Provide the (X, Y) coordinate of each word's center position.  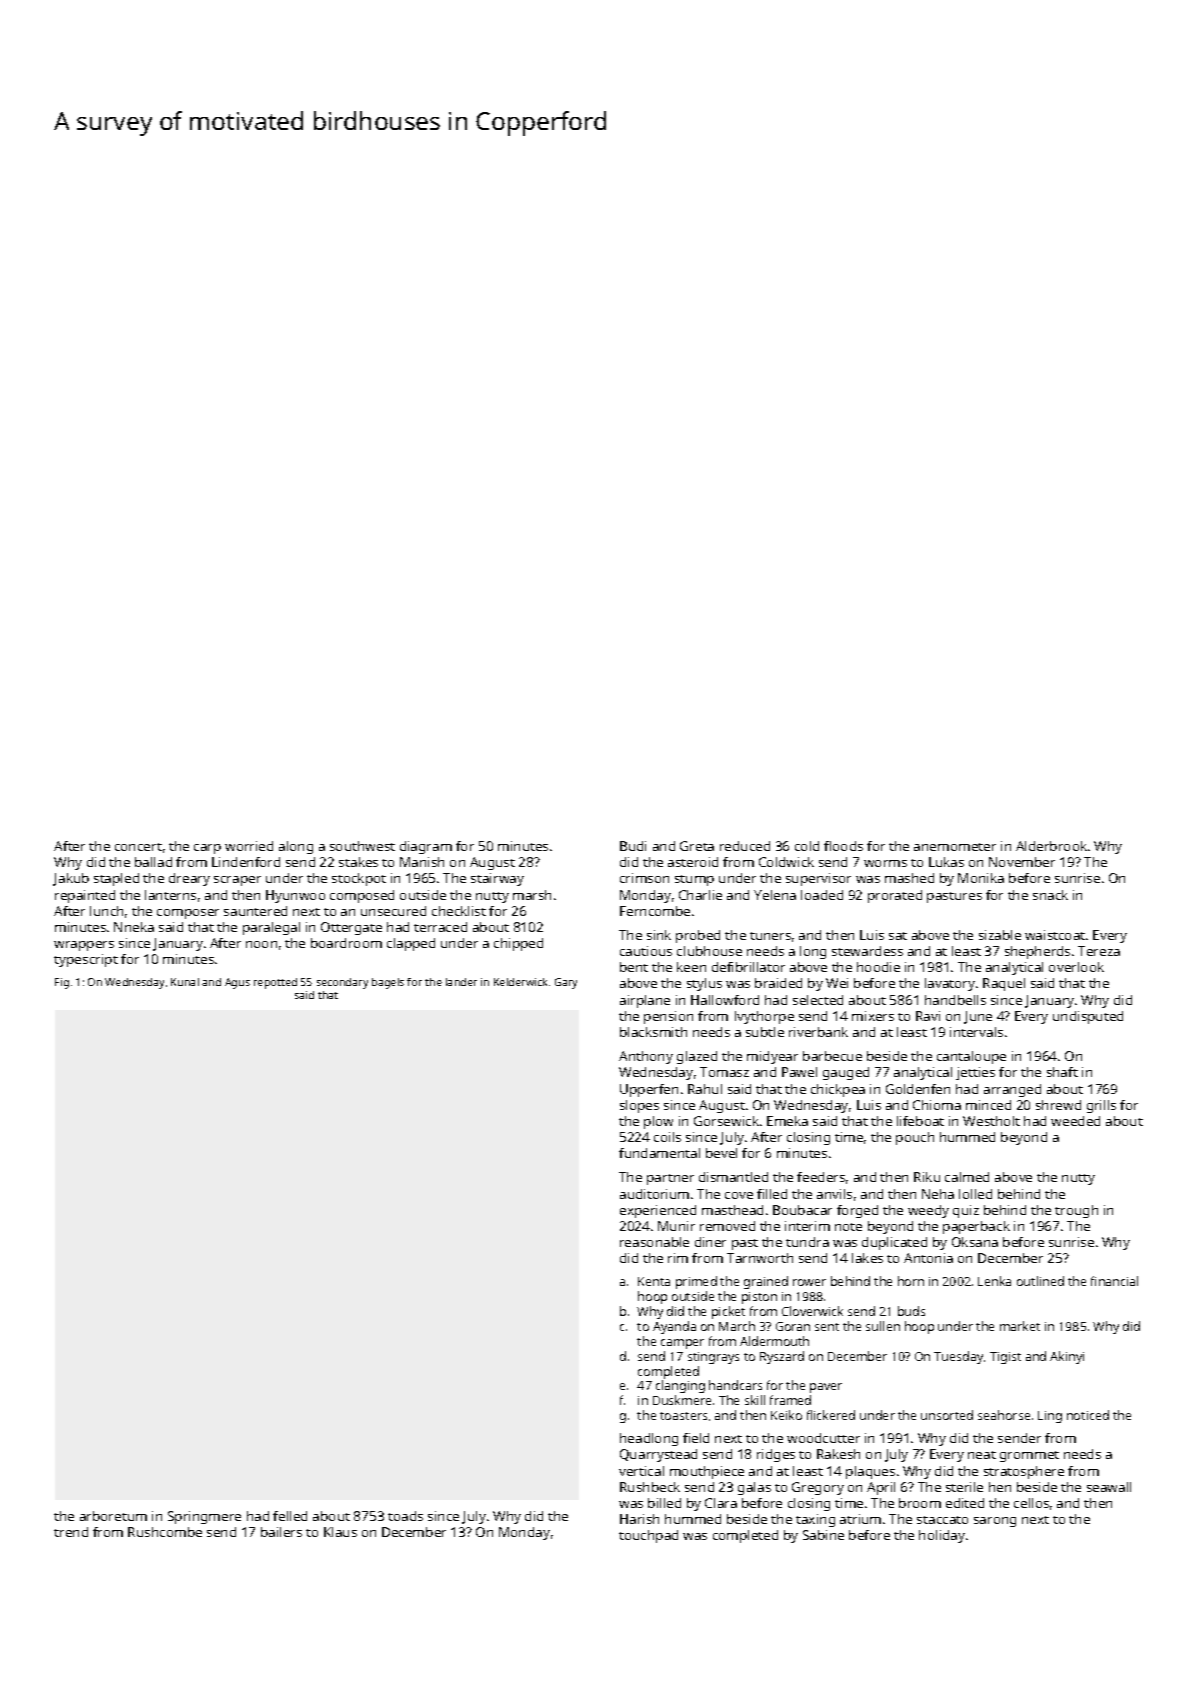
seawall (1109, 1487)
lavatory (950, 984)
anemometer (955, 847)
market (1020, 1326)
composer (188, 914)
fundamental (659, 1153)
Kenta (654, 1281)
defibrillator (748, 967)
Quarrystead (658, 1455)
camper (682, 1344)
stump (694, 880)
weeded (1075, 1121)
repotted (275, 983)
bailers (281, 1532)
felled (290, 1516)
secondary (342, 983)
